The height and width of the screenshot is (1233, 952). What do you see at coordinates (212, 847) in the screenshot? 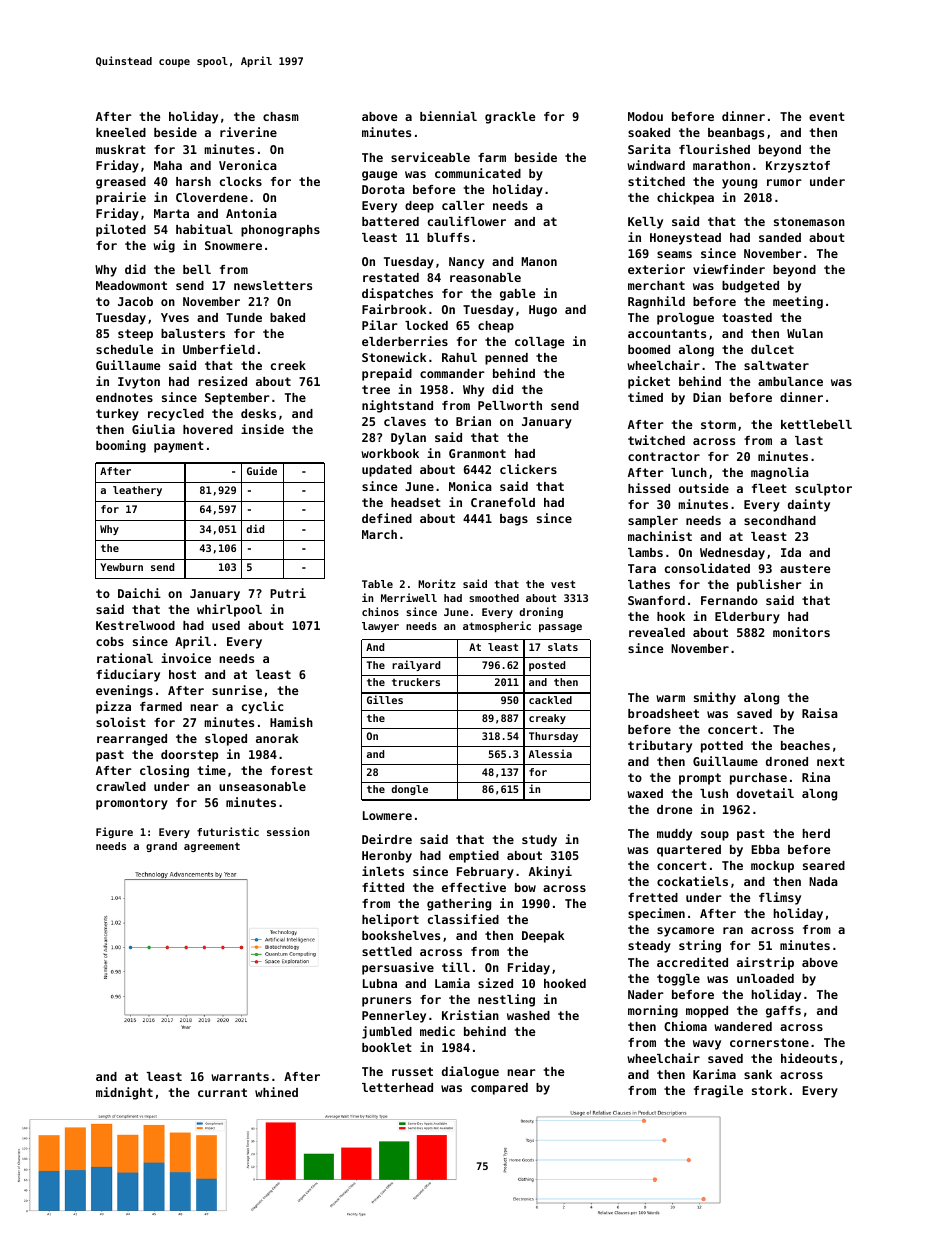
I see `agreement` at bounding box center [212, 847].
